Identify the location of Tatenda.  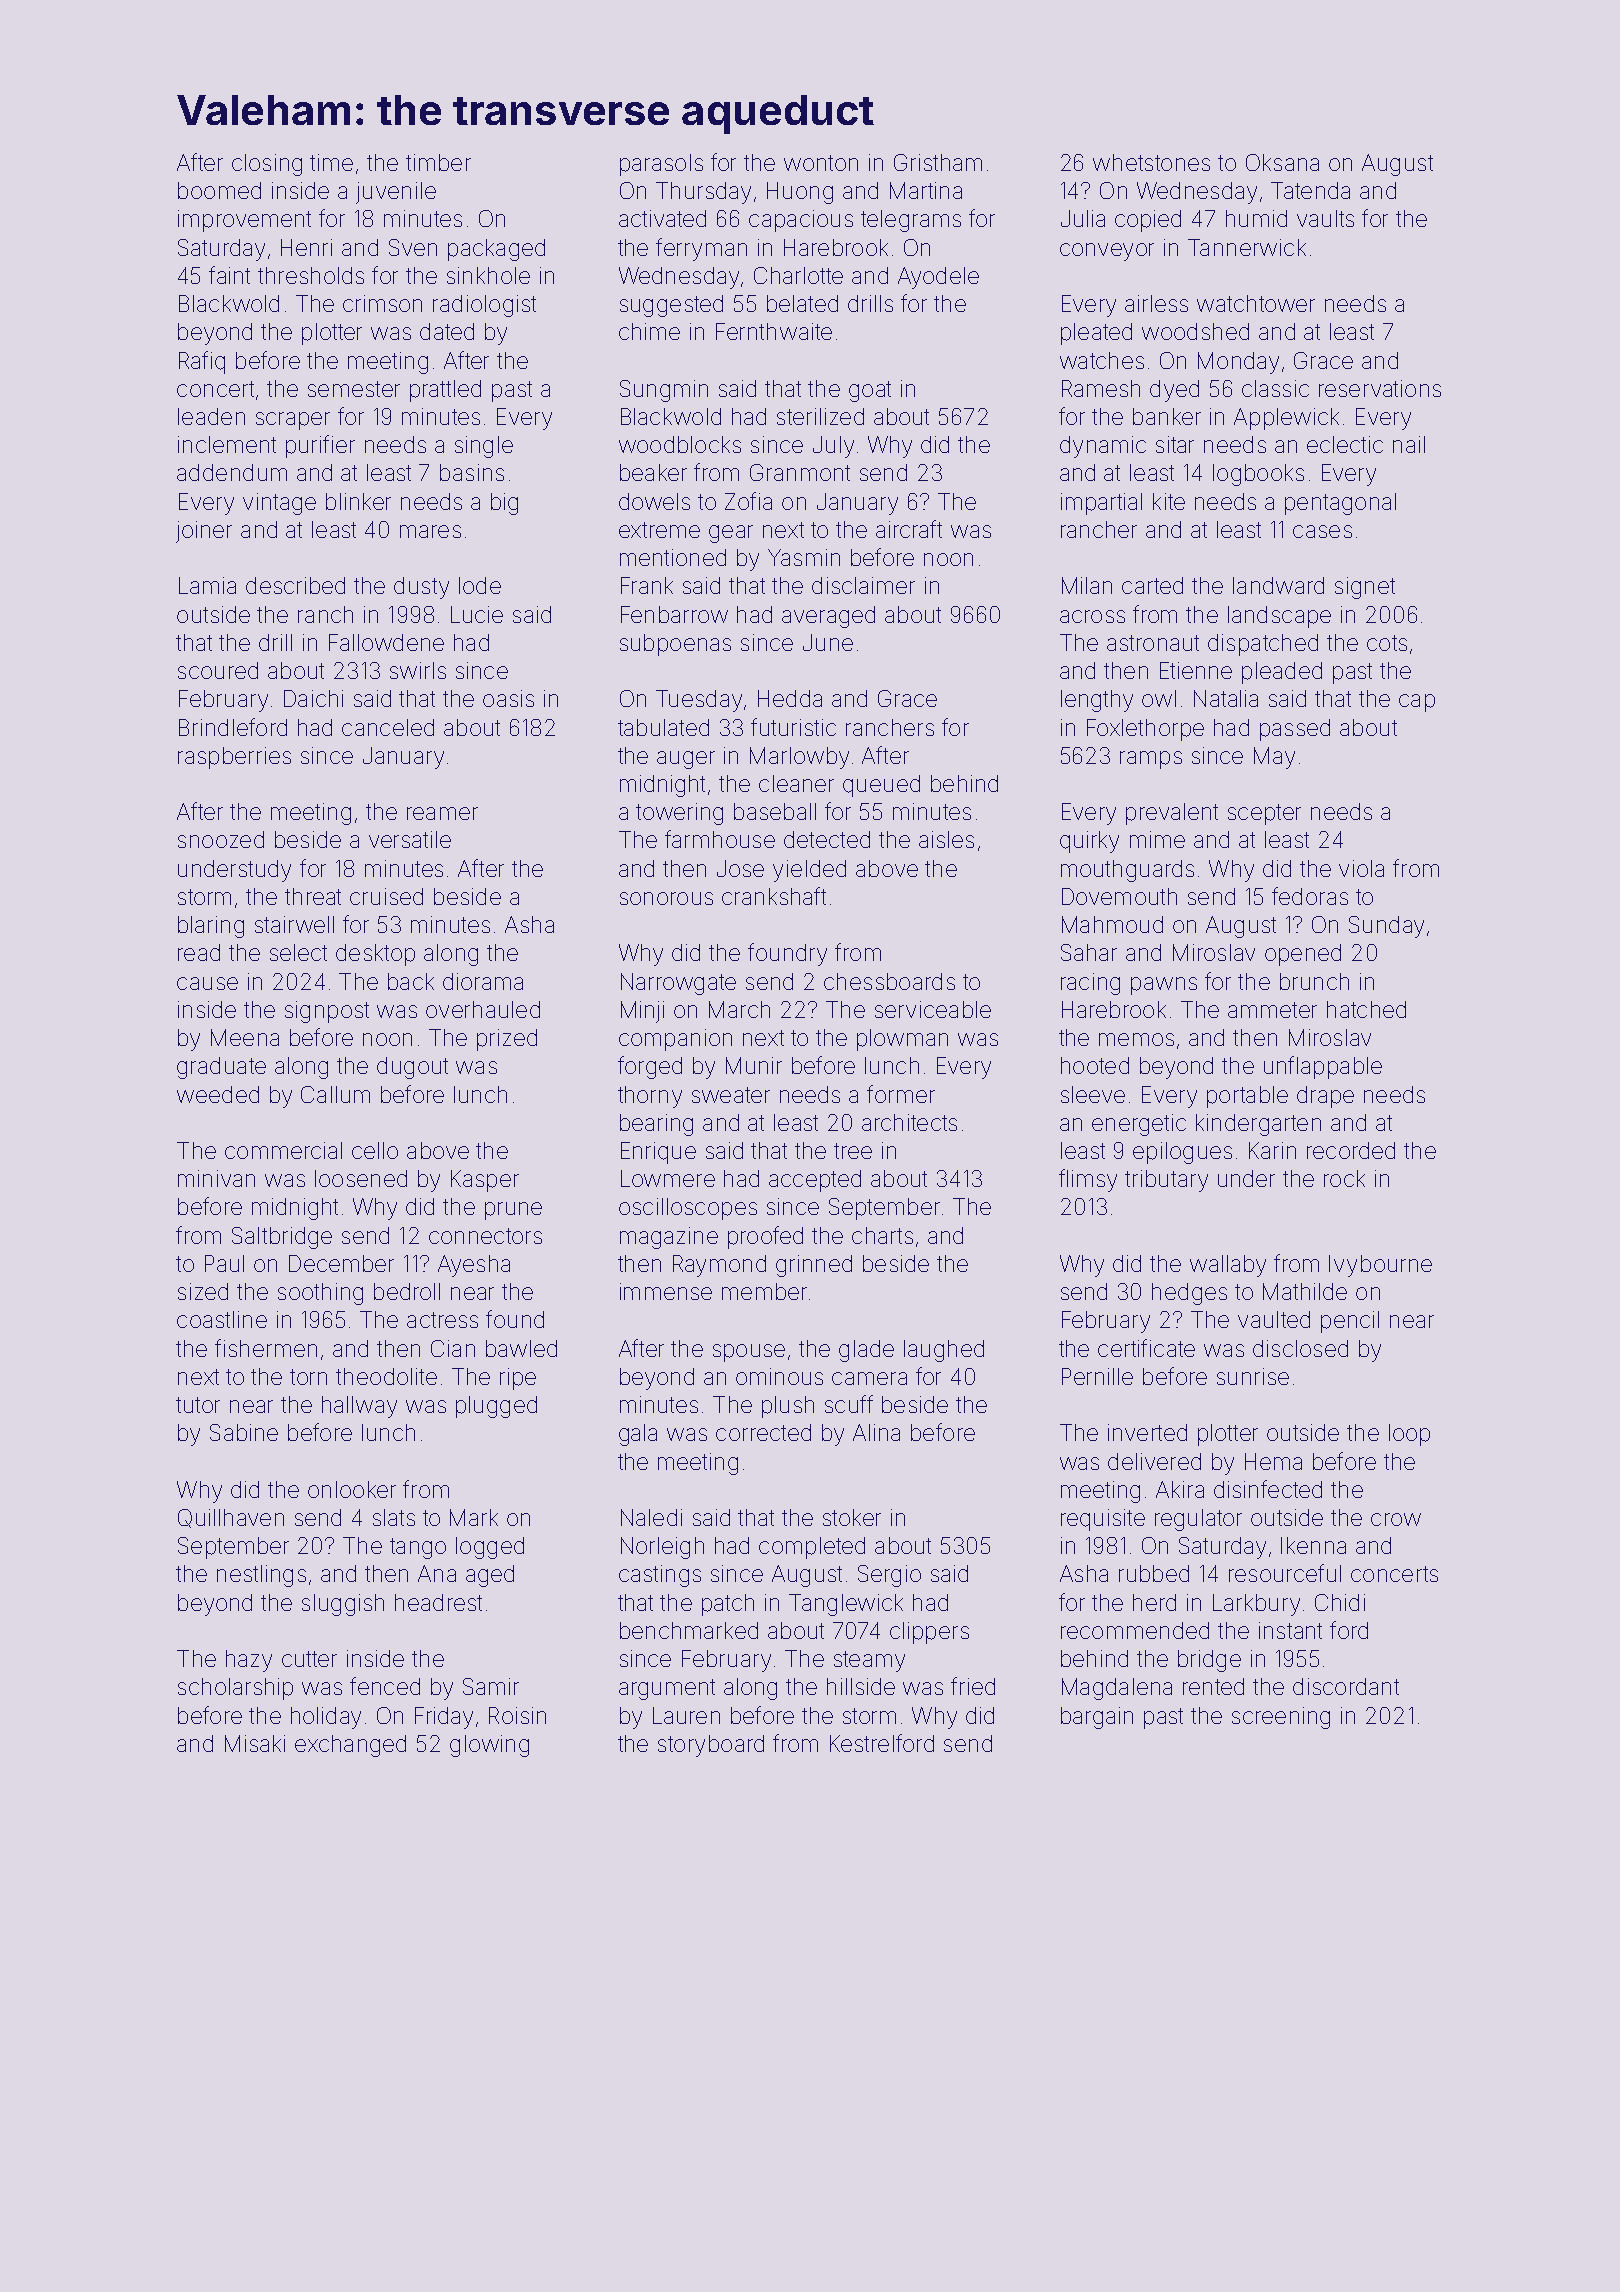
(1310, 190).
